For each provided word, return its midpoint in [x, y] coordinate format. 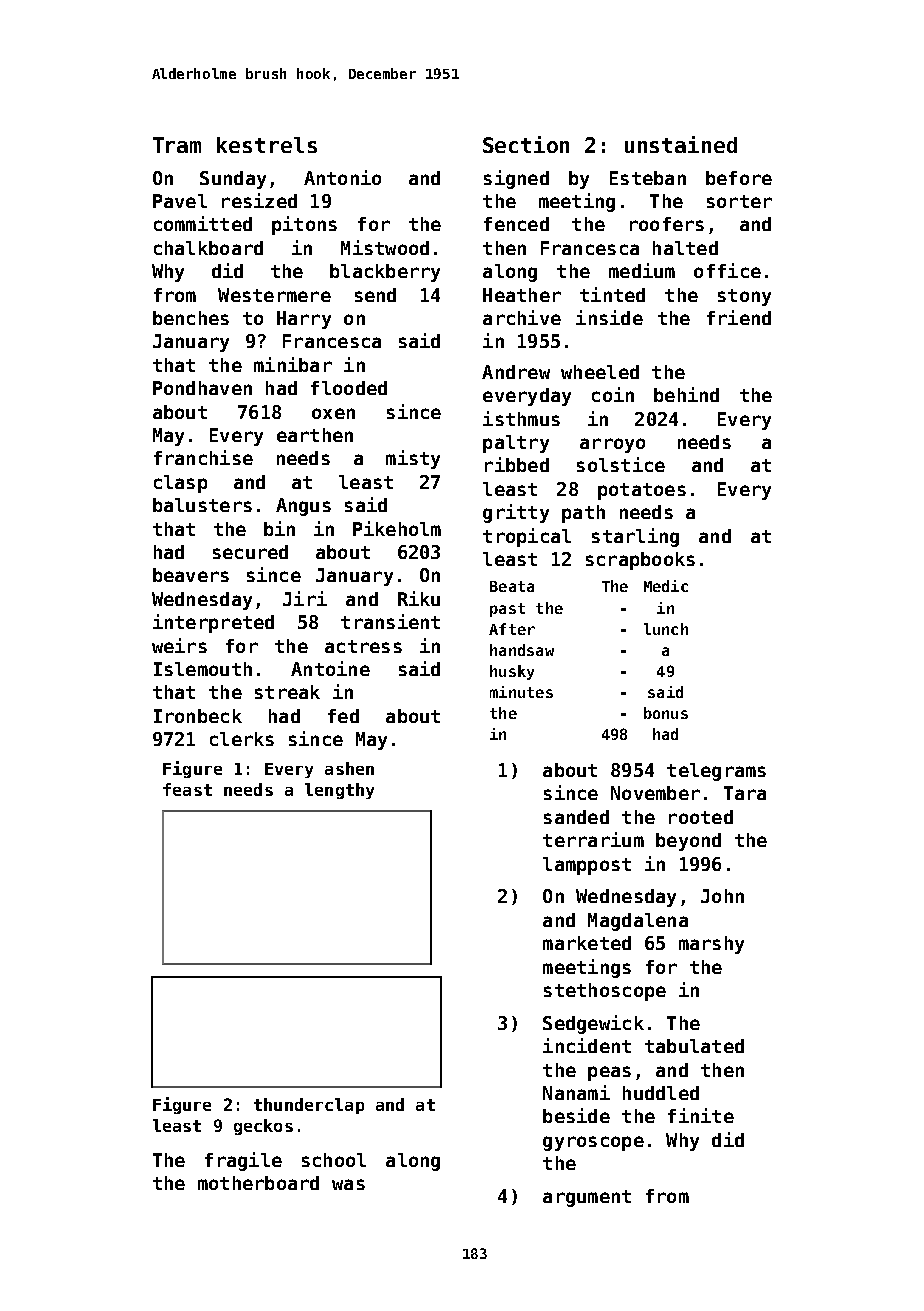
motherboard [258, 1183]
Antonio [342, 177]
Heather [522, 295]
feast [187, 789]
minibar [293, 364]
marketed [587, 943]
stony [744, 297]
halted [685, 248]
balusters [202, 505]
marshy [711, 945]
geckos [263, 1127]
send [375, 295]
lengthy [339, 791]
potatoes [642, 491]
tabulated [694, 1046]
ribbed [517, 464]
